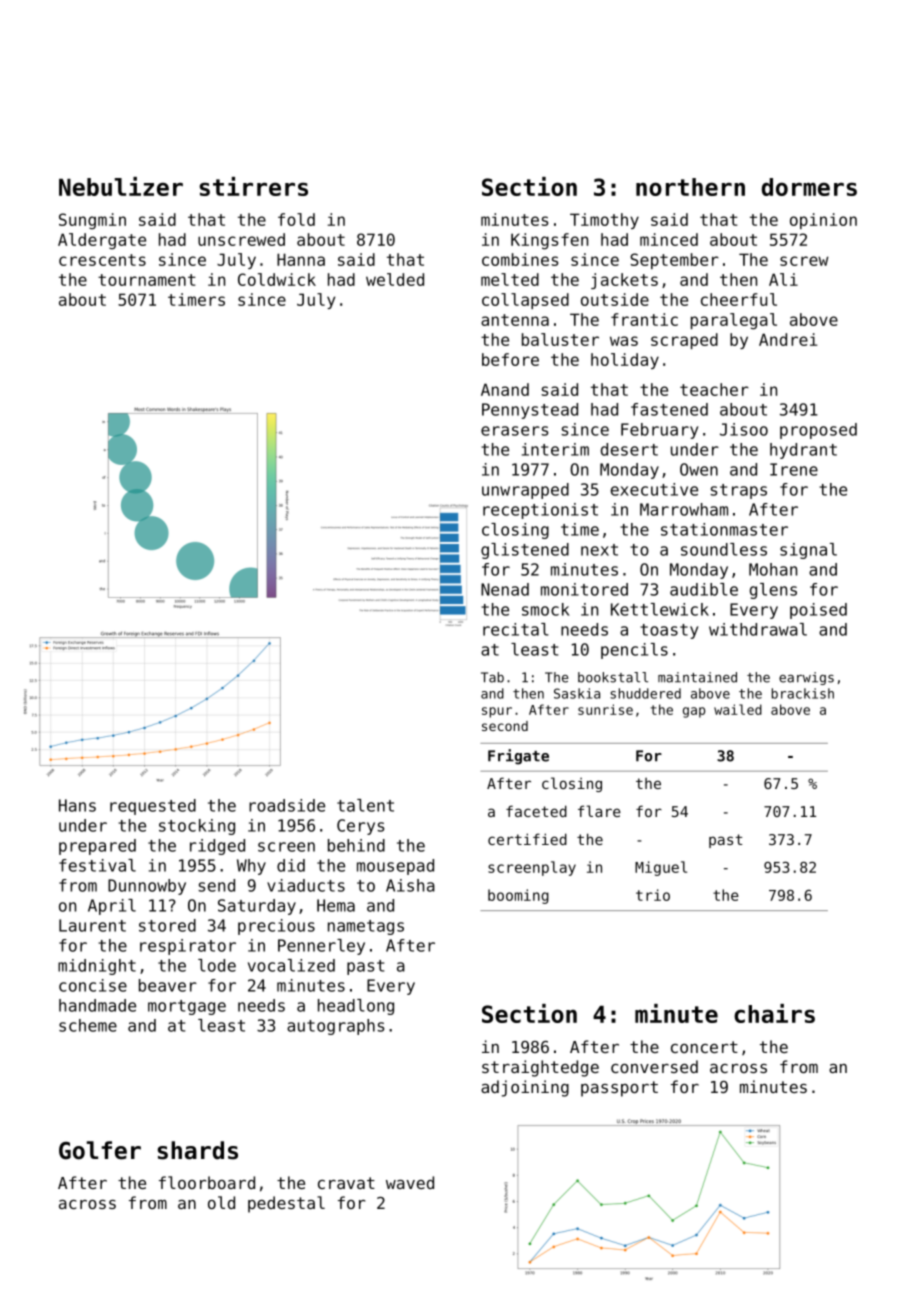 The image size is (924, 1311). I want to click on floorboard, so click(207, 1182).
